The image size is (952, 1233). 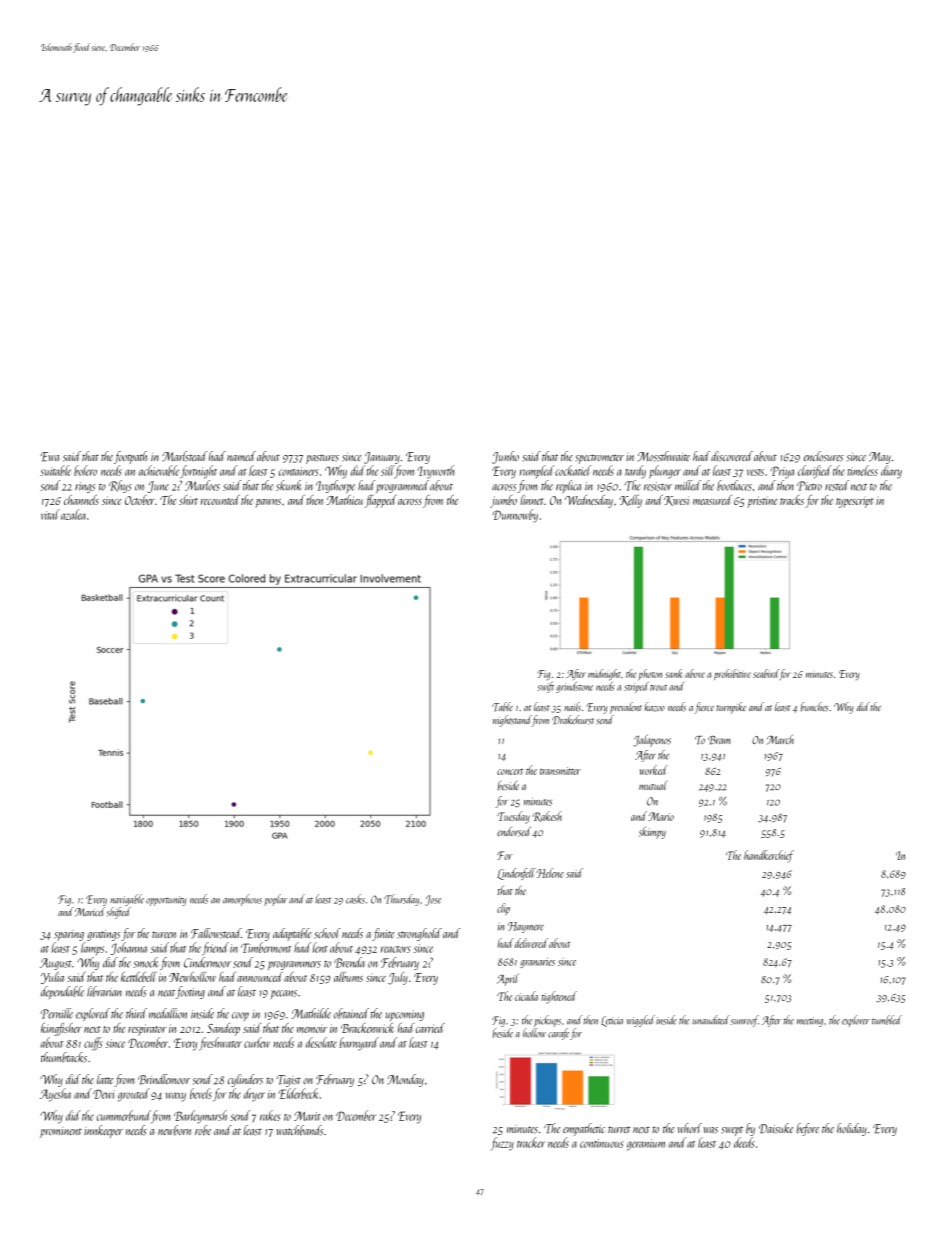 I want to click on newborn, so click(x=174, y=1130).
